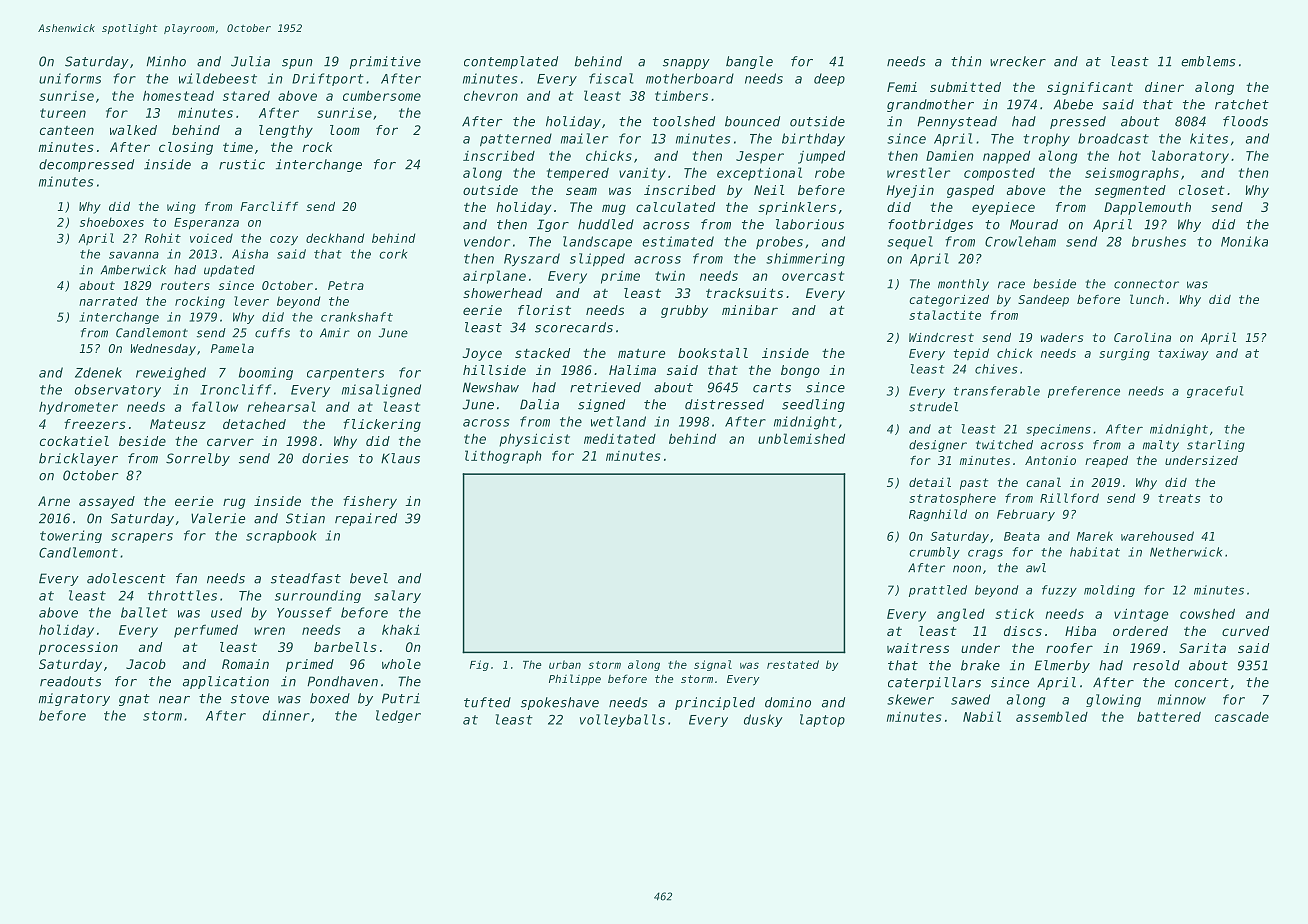 This document has width=1308, height=924. Describe the element at coordinates (813, 139) in the document. I see `birthday` at that location.
